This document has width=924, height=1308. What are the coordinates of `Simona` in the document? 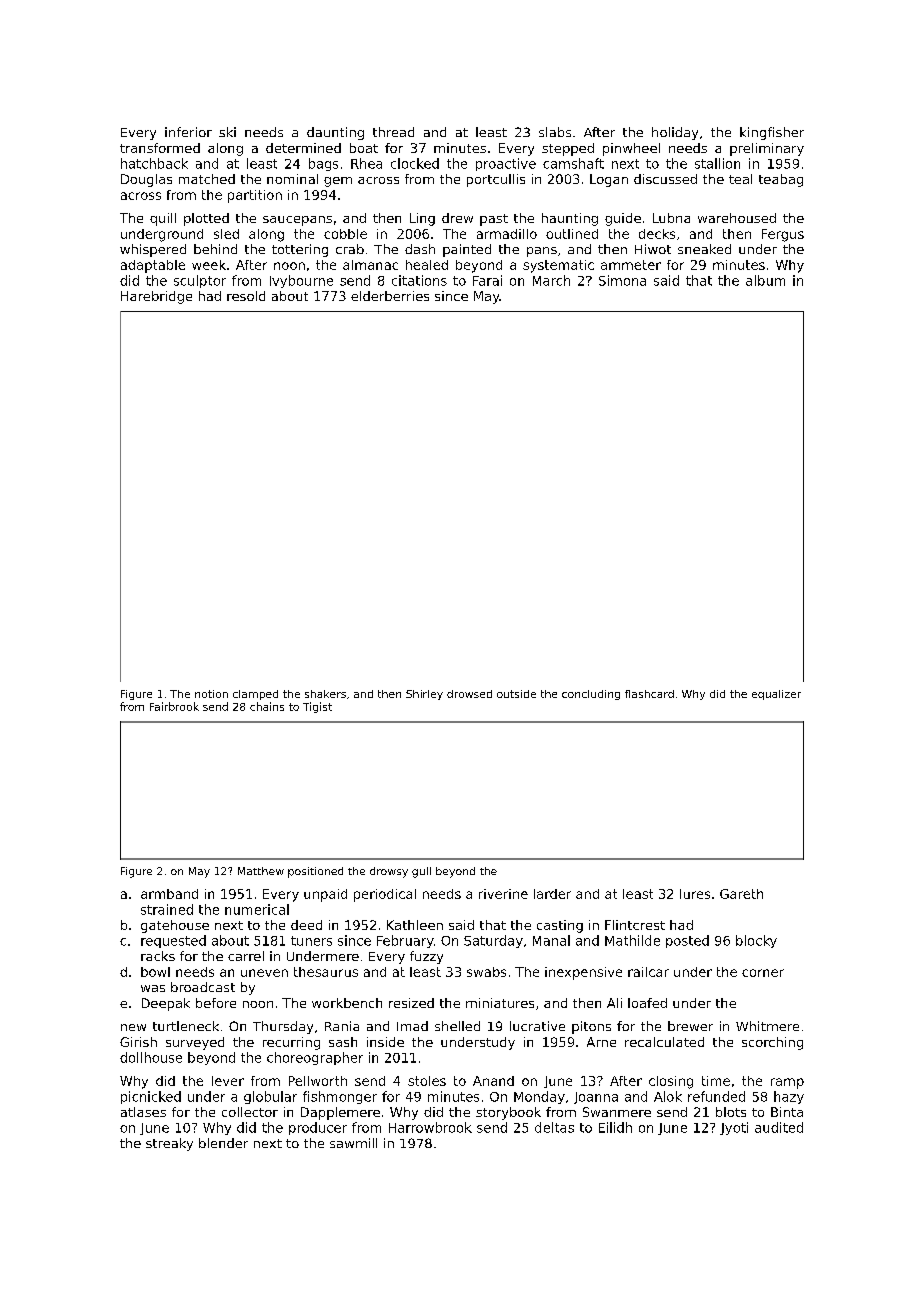 It's located at (622, 280).
